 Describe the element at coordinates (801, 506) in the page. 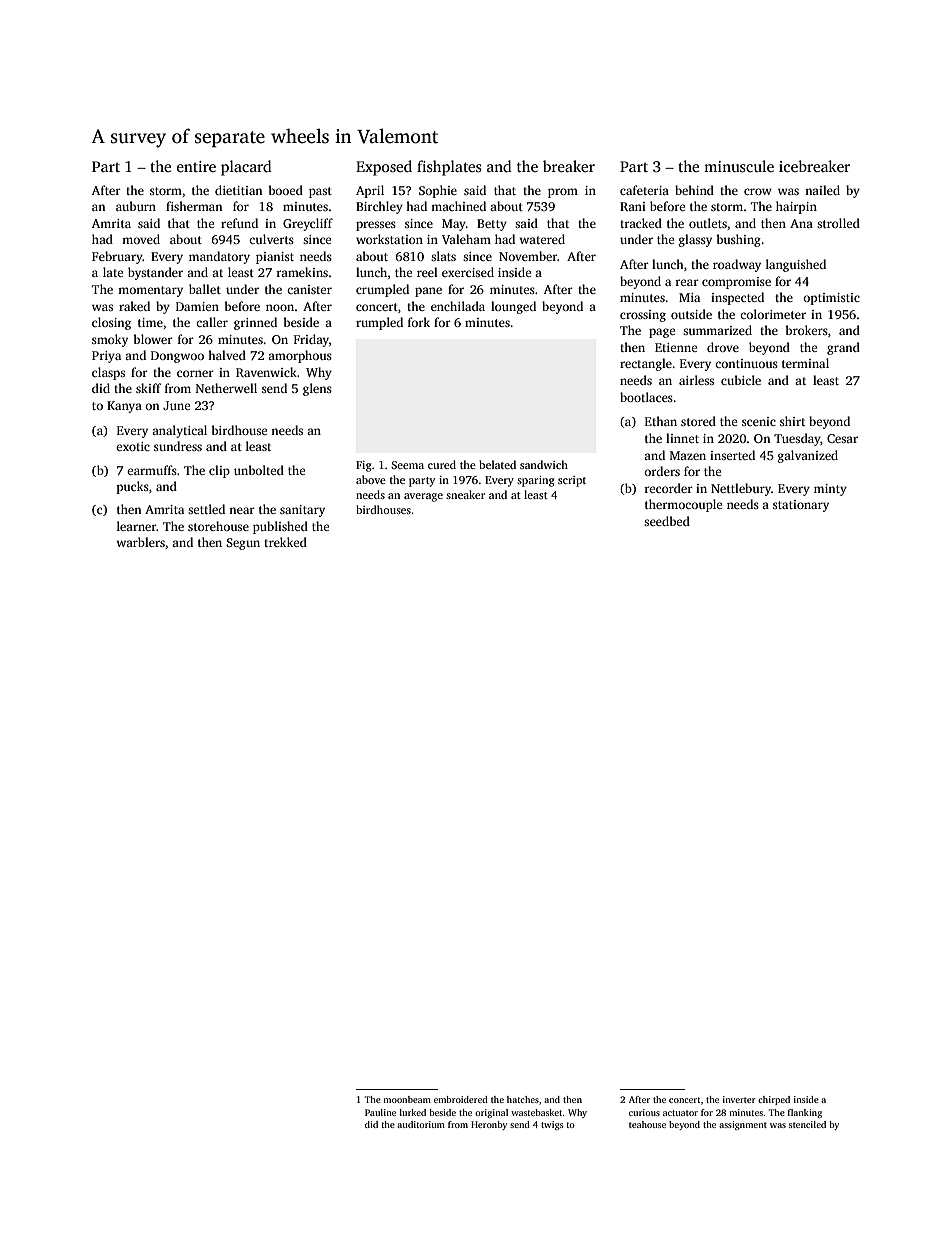

I see `stationary` at that location.
